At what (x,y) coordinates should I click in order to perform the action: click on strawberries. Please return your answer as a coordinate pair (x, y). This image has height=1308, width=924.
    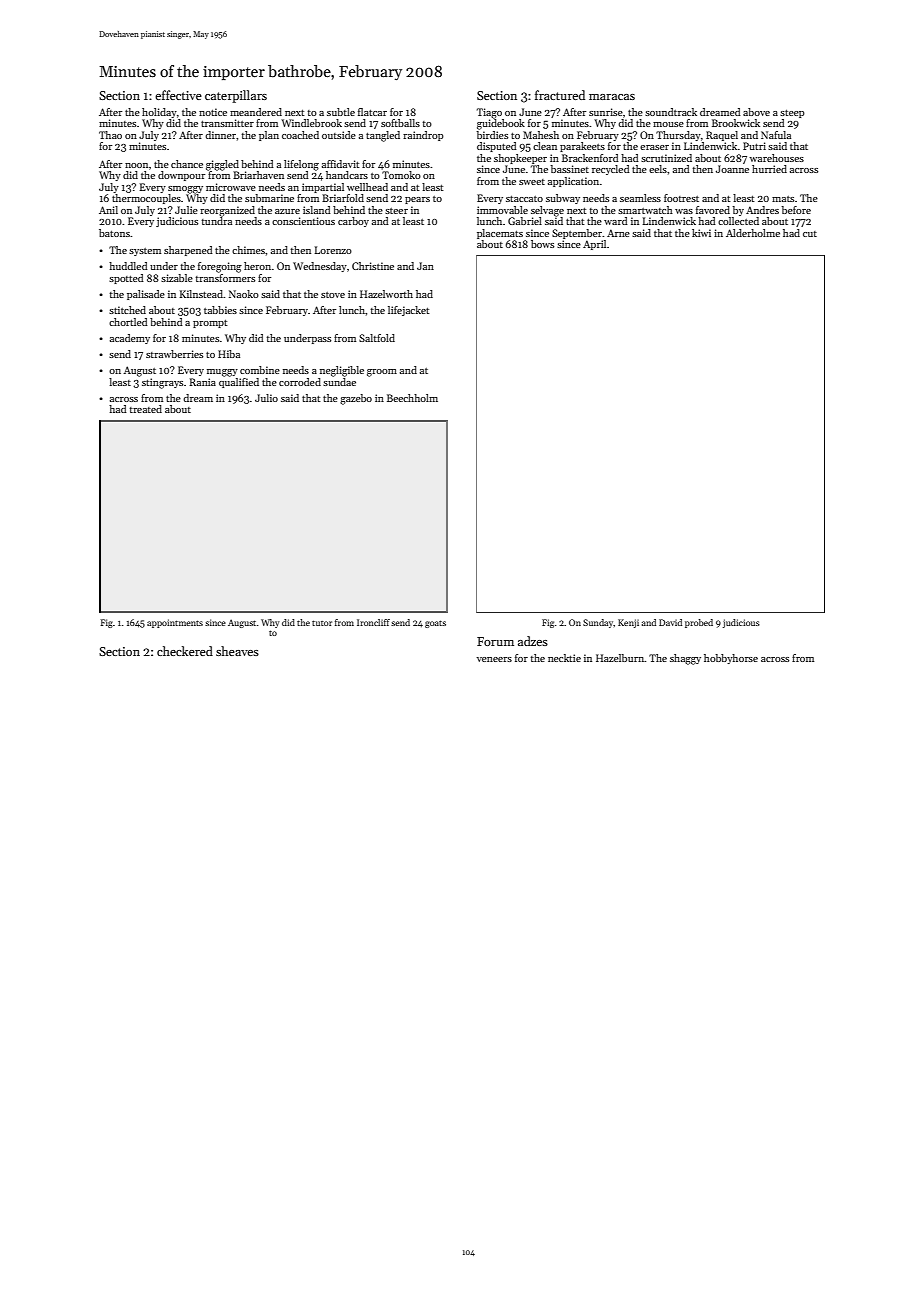
    Looking at the image, I should click on (174, 354).
